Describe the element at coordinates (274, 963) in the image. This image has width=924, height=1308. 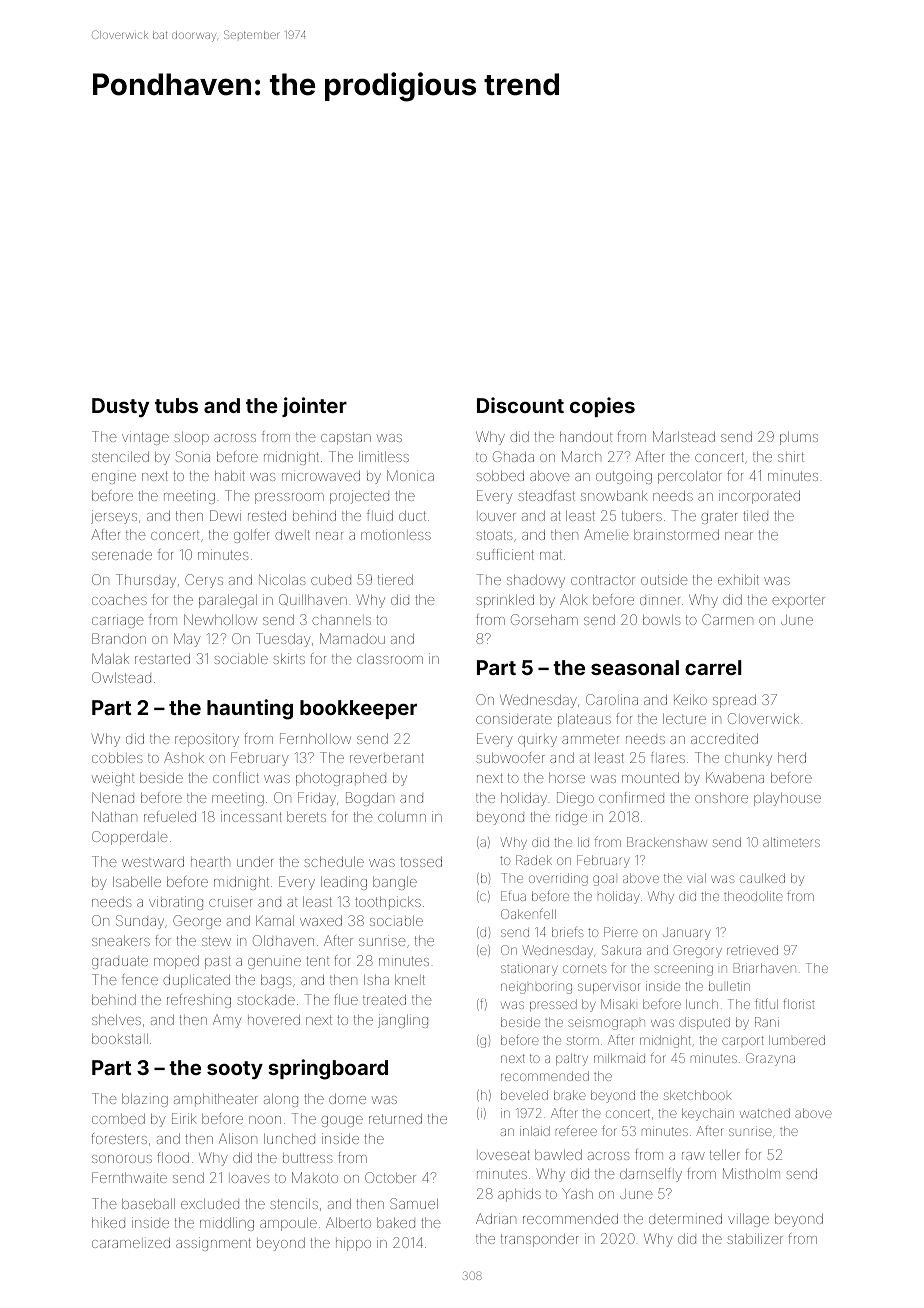
I see `genuine` at that location.
